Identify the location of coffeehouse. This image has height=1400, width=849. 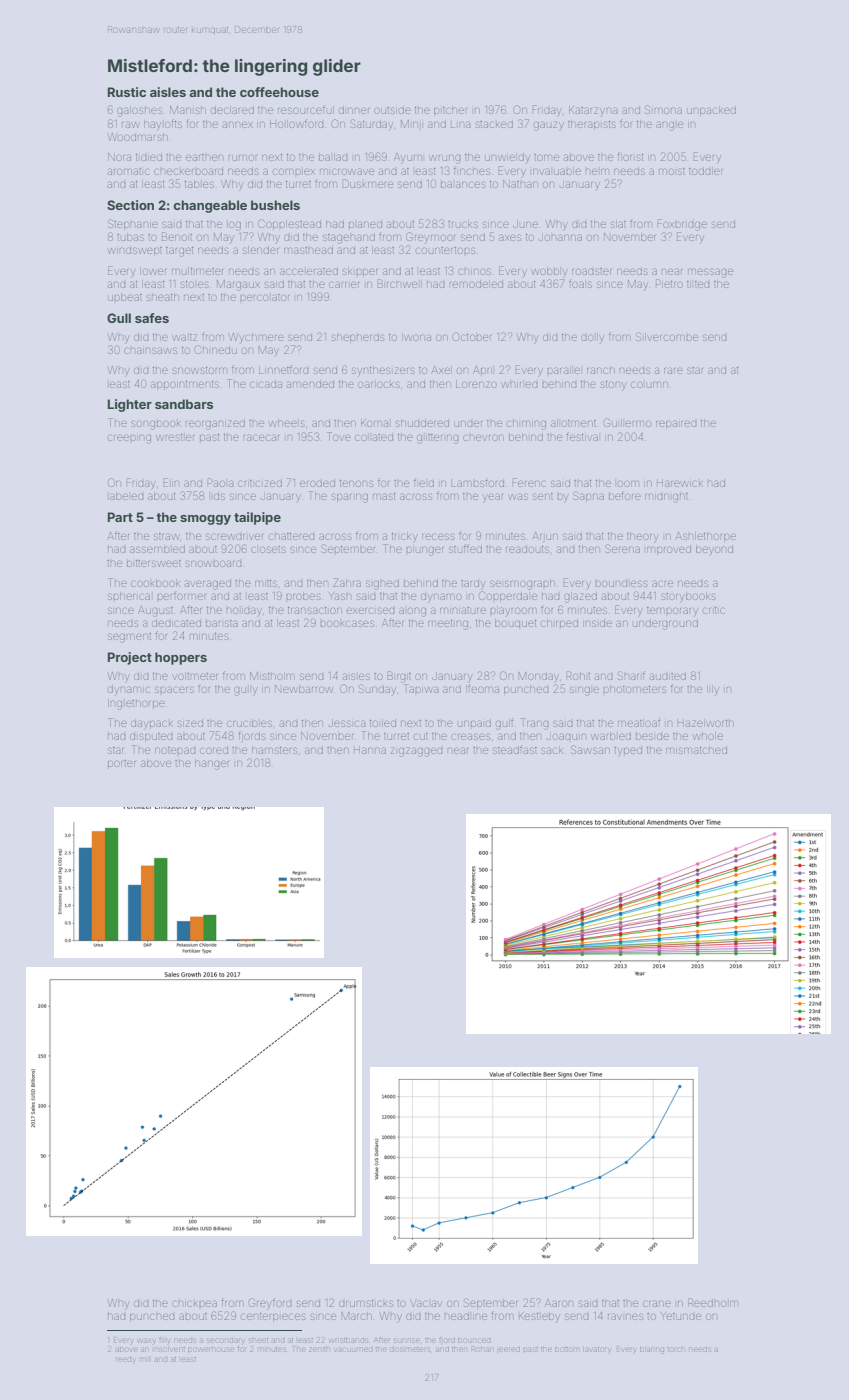
(279, 92).
